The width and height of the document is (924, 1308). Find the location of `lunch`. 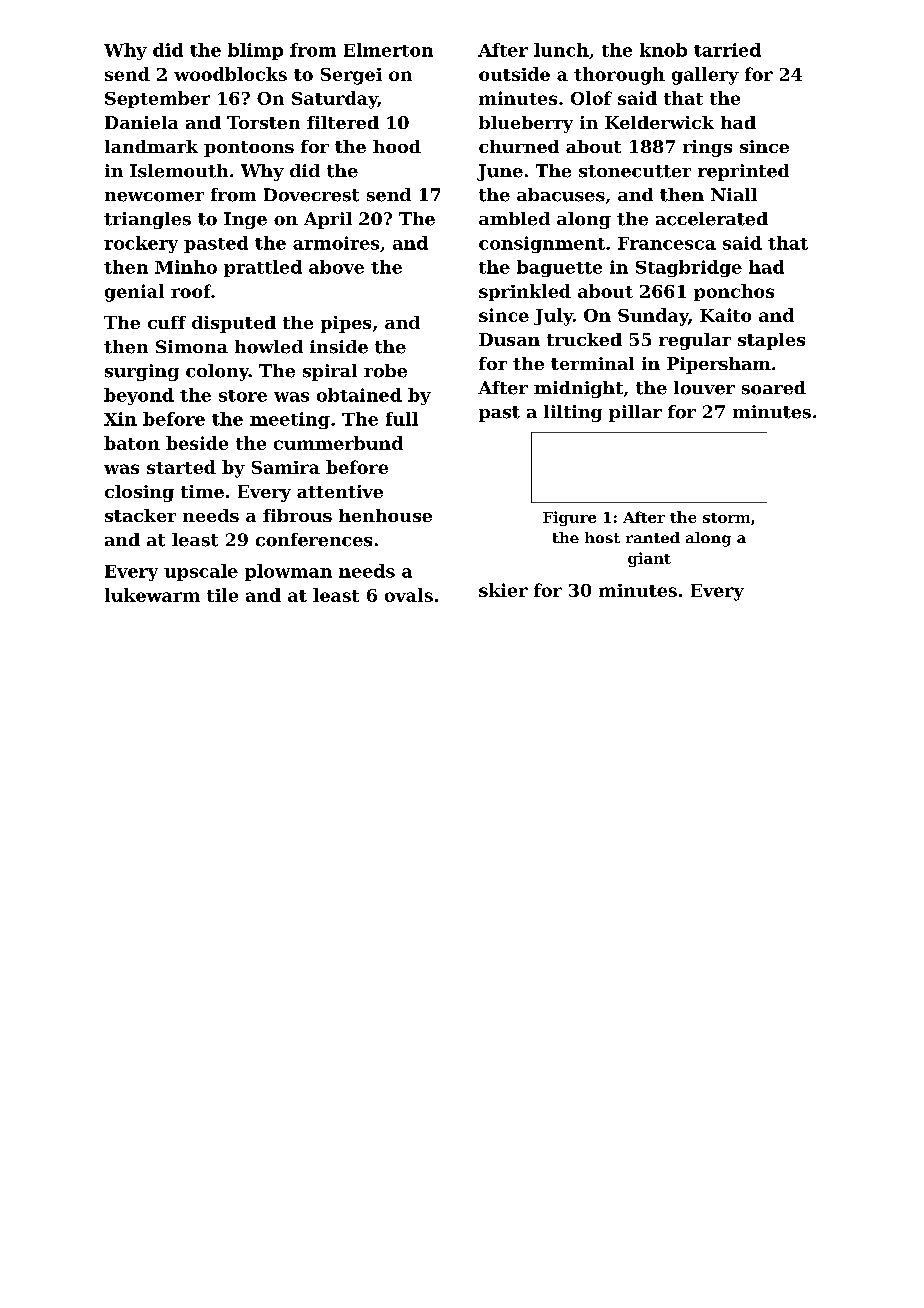

lunch is located at coordinates (561, 50).
